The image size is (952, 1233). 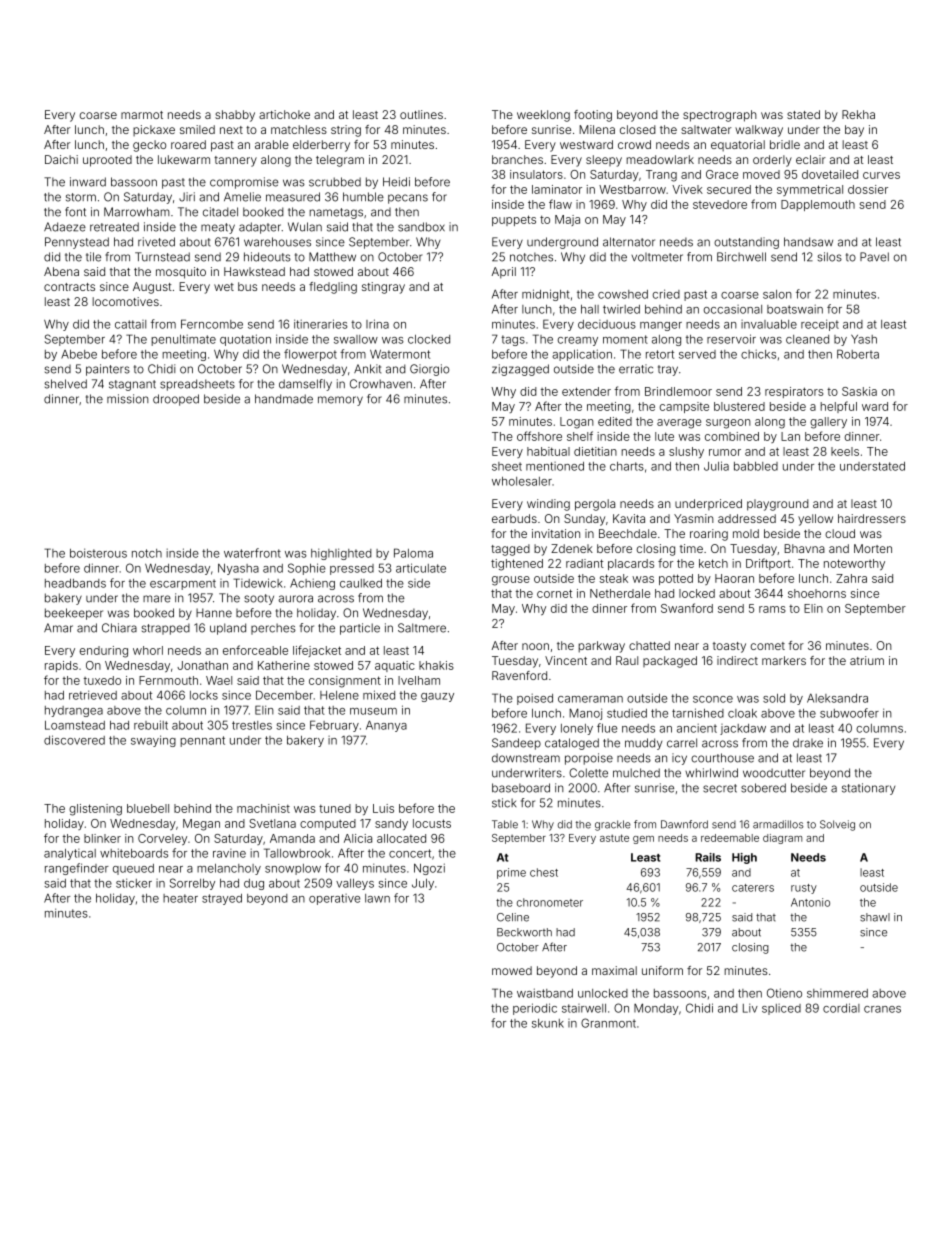 What do you see at coordinates (421, 114) in the document?
I see `outlines` at bounding box center [421, 114].
